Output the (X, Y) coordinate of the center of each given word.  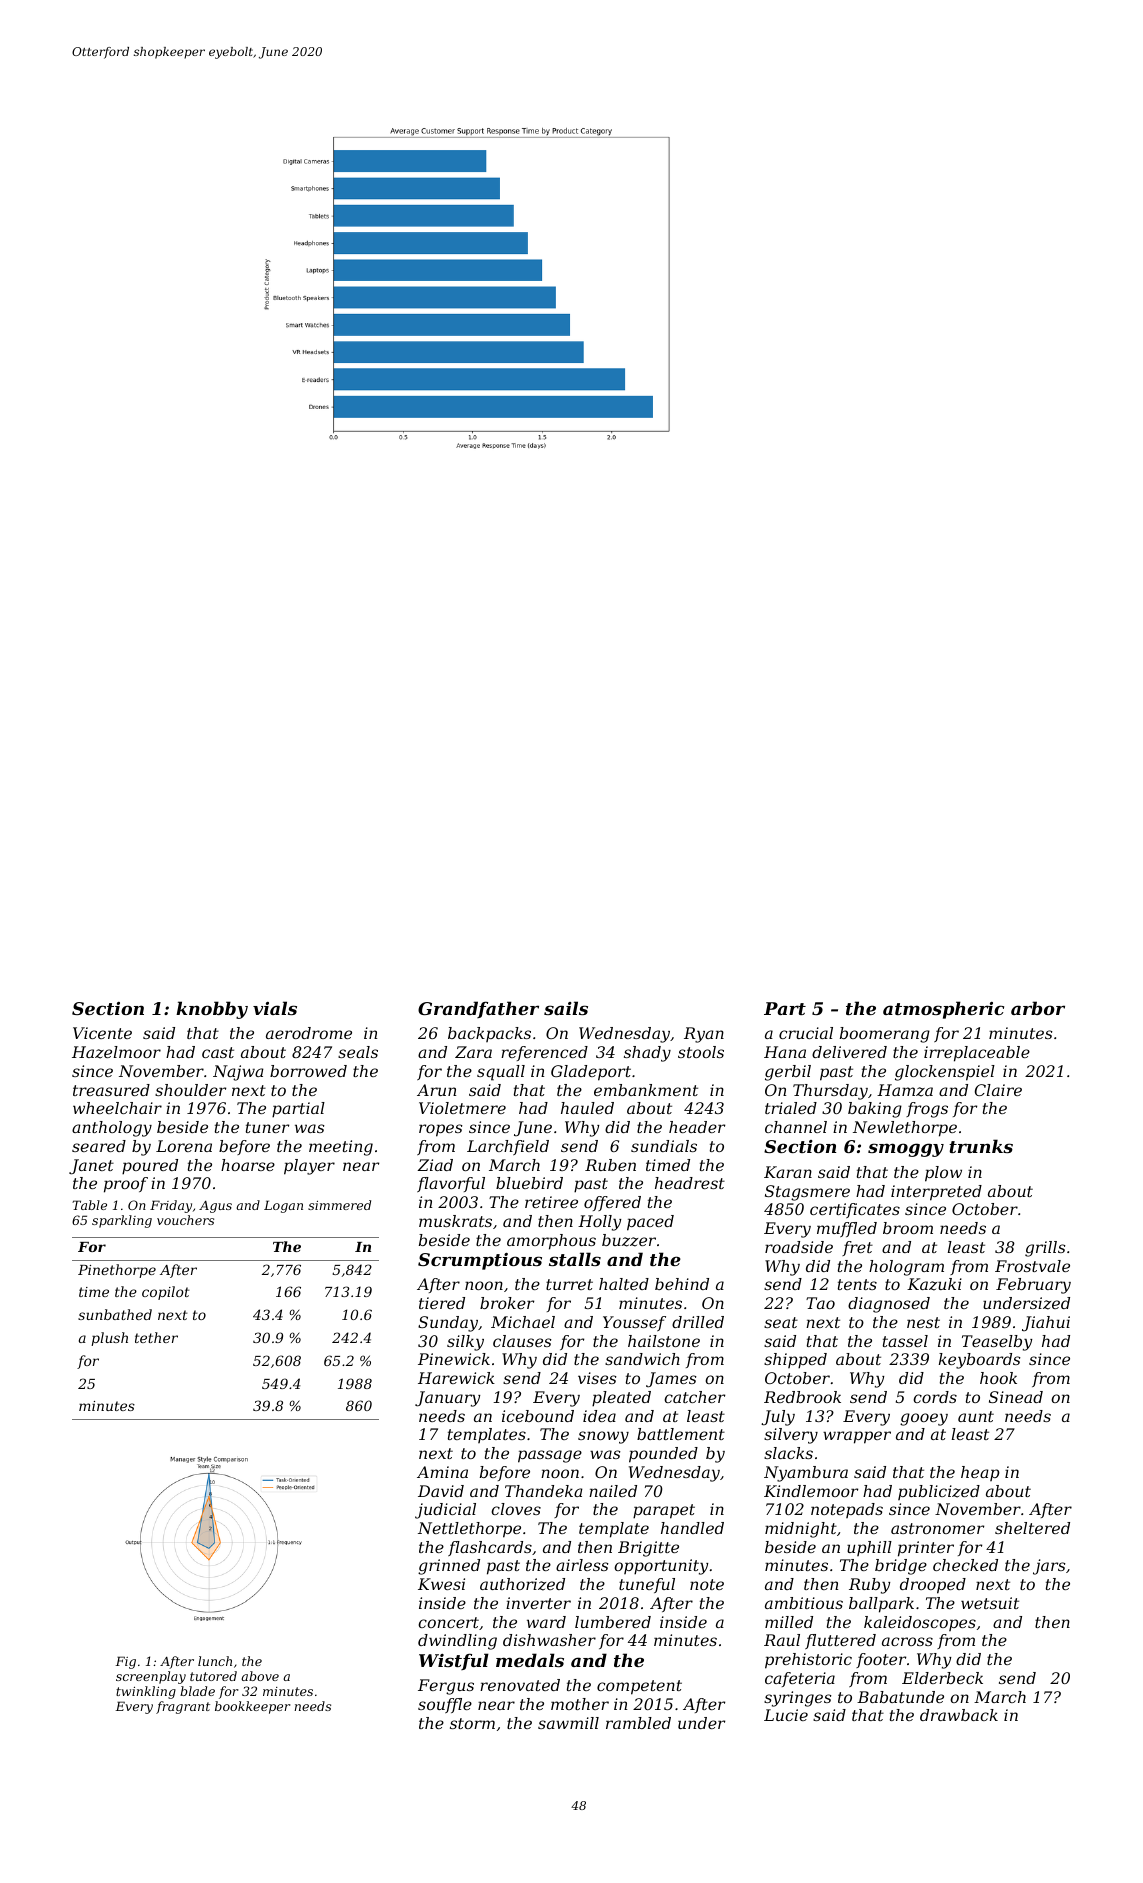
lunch (215, 1661)
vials (275, 1008)
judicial (445, 1511)
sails (566, 1008)
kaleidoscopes (920, 1623)
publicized (939, 1492)
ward (546, 1622)
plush (109, 1339)
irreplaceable (977, 1054)
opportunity (661, 1567)
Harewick (456, 1378)
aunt (976, 1416)
